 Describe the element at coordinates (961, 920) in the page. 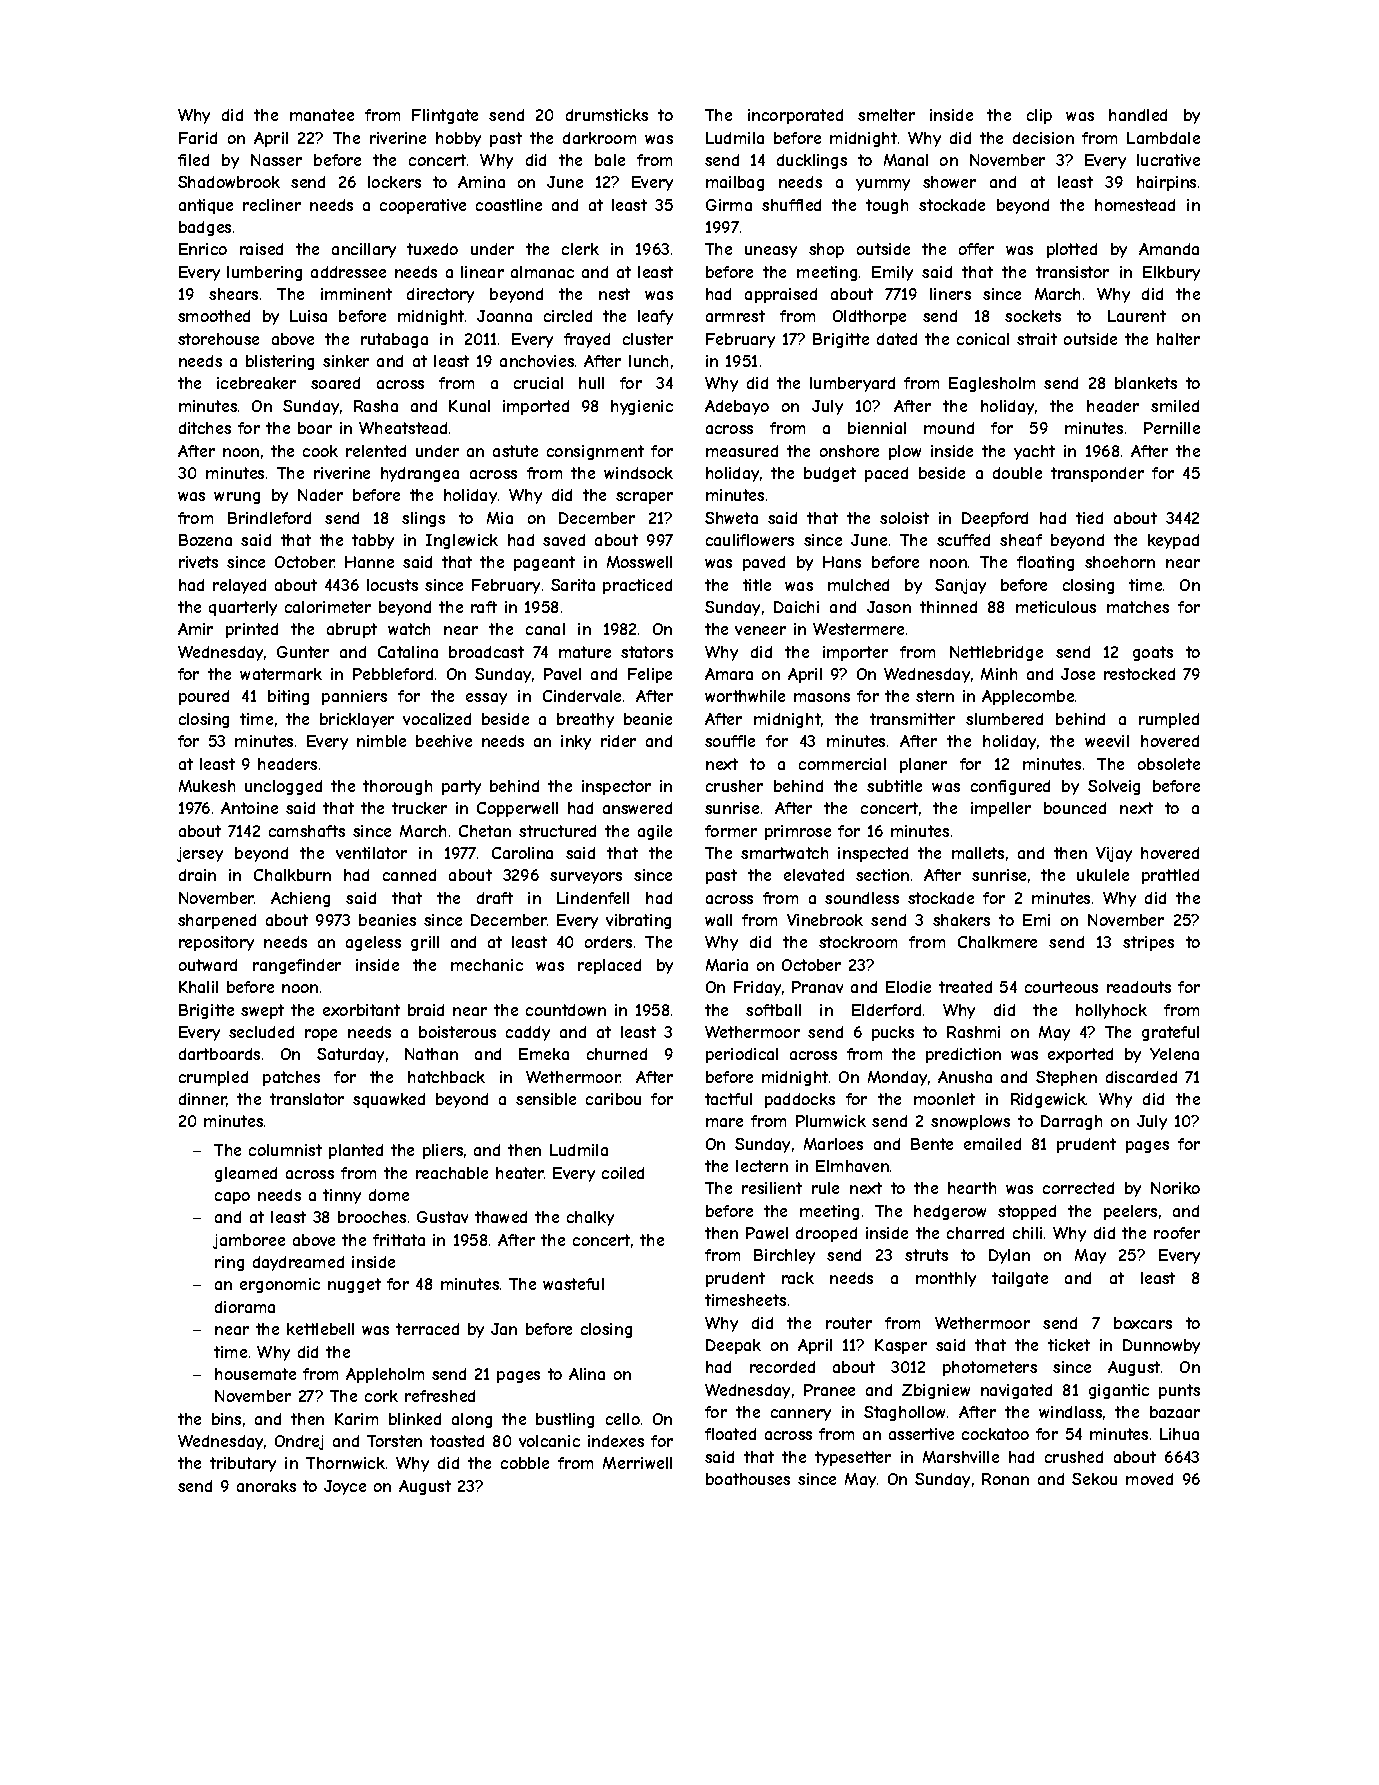

I see `shakers` at that location.
